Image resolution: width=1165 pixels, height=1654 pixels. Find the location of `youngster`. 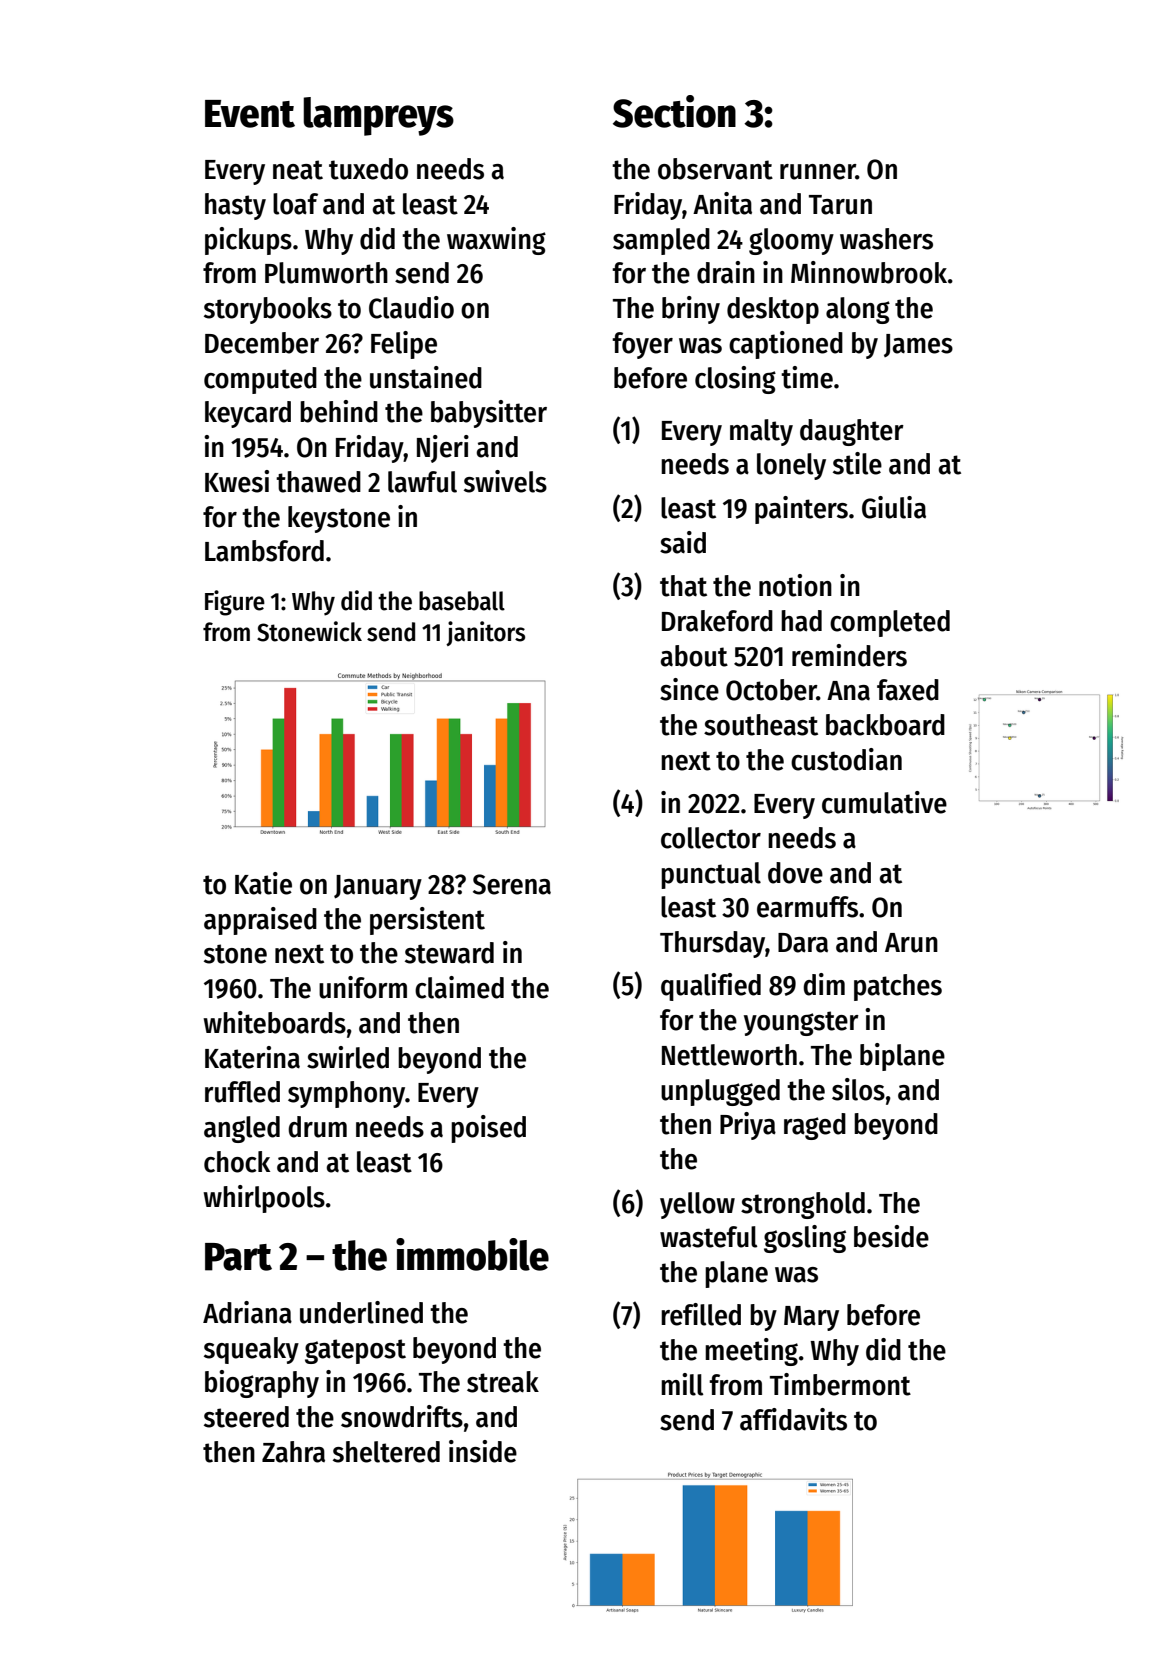

youngster is located at coordinates (801, 1023).
